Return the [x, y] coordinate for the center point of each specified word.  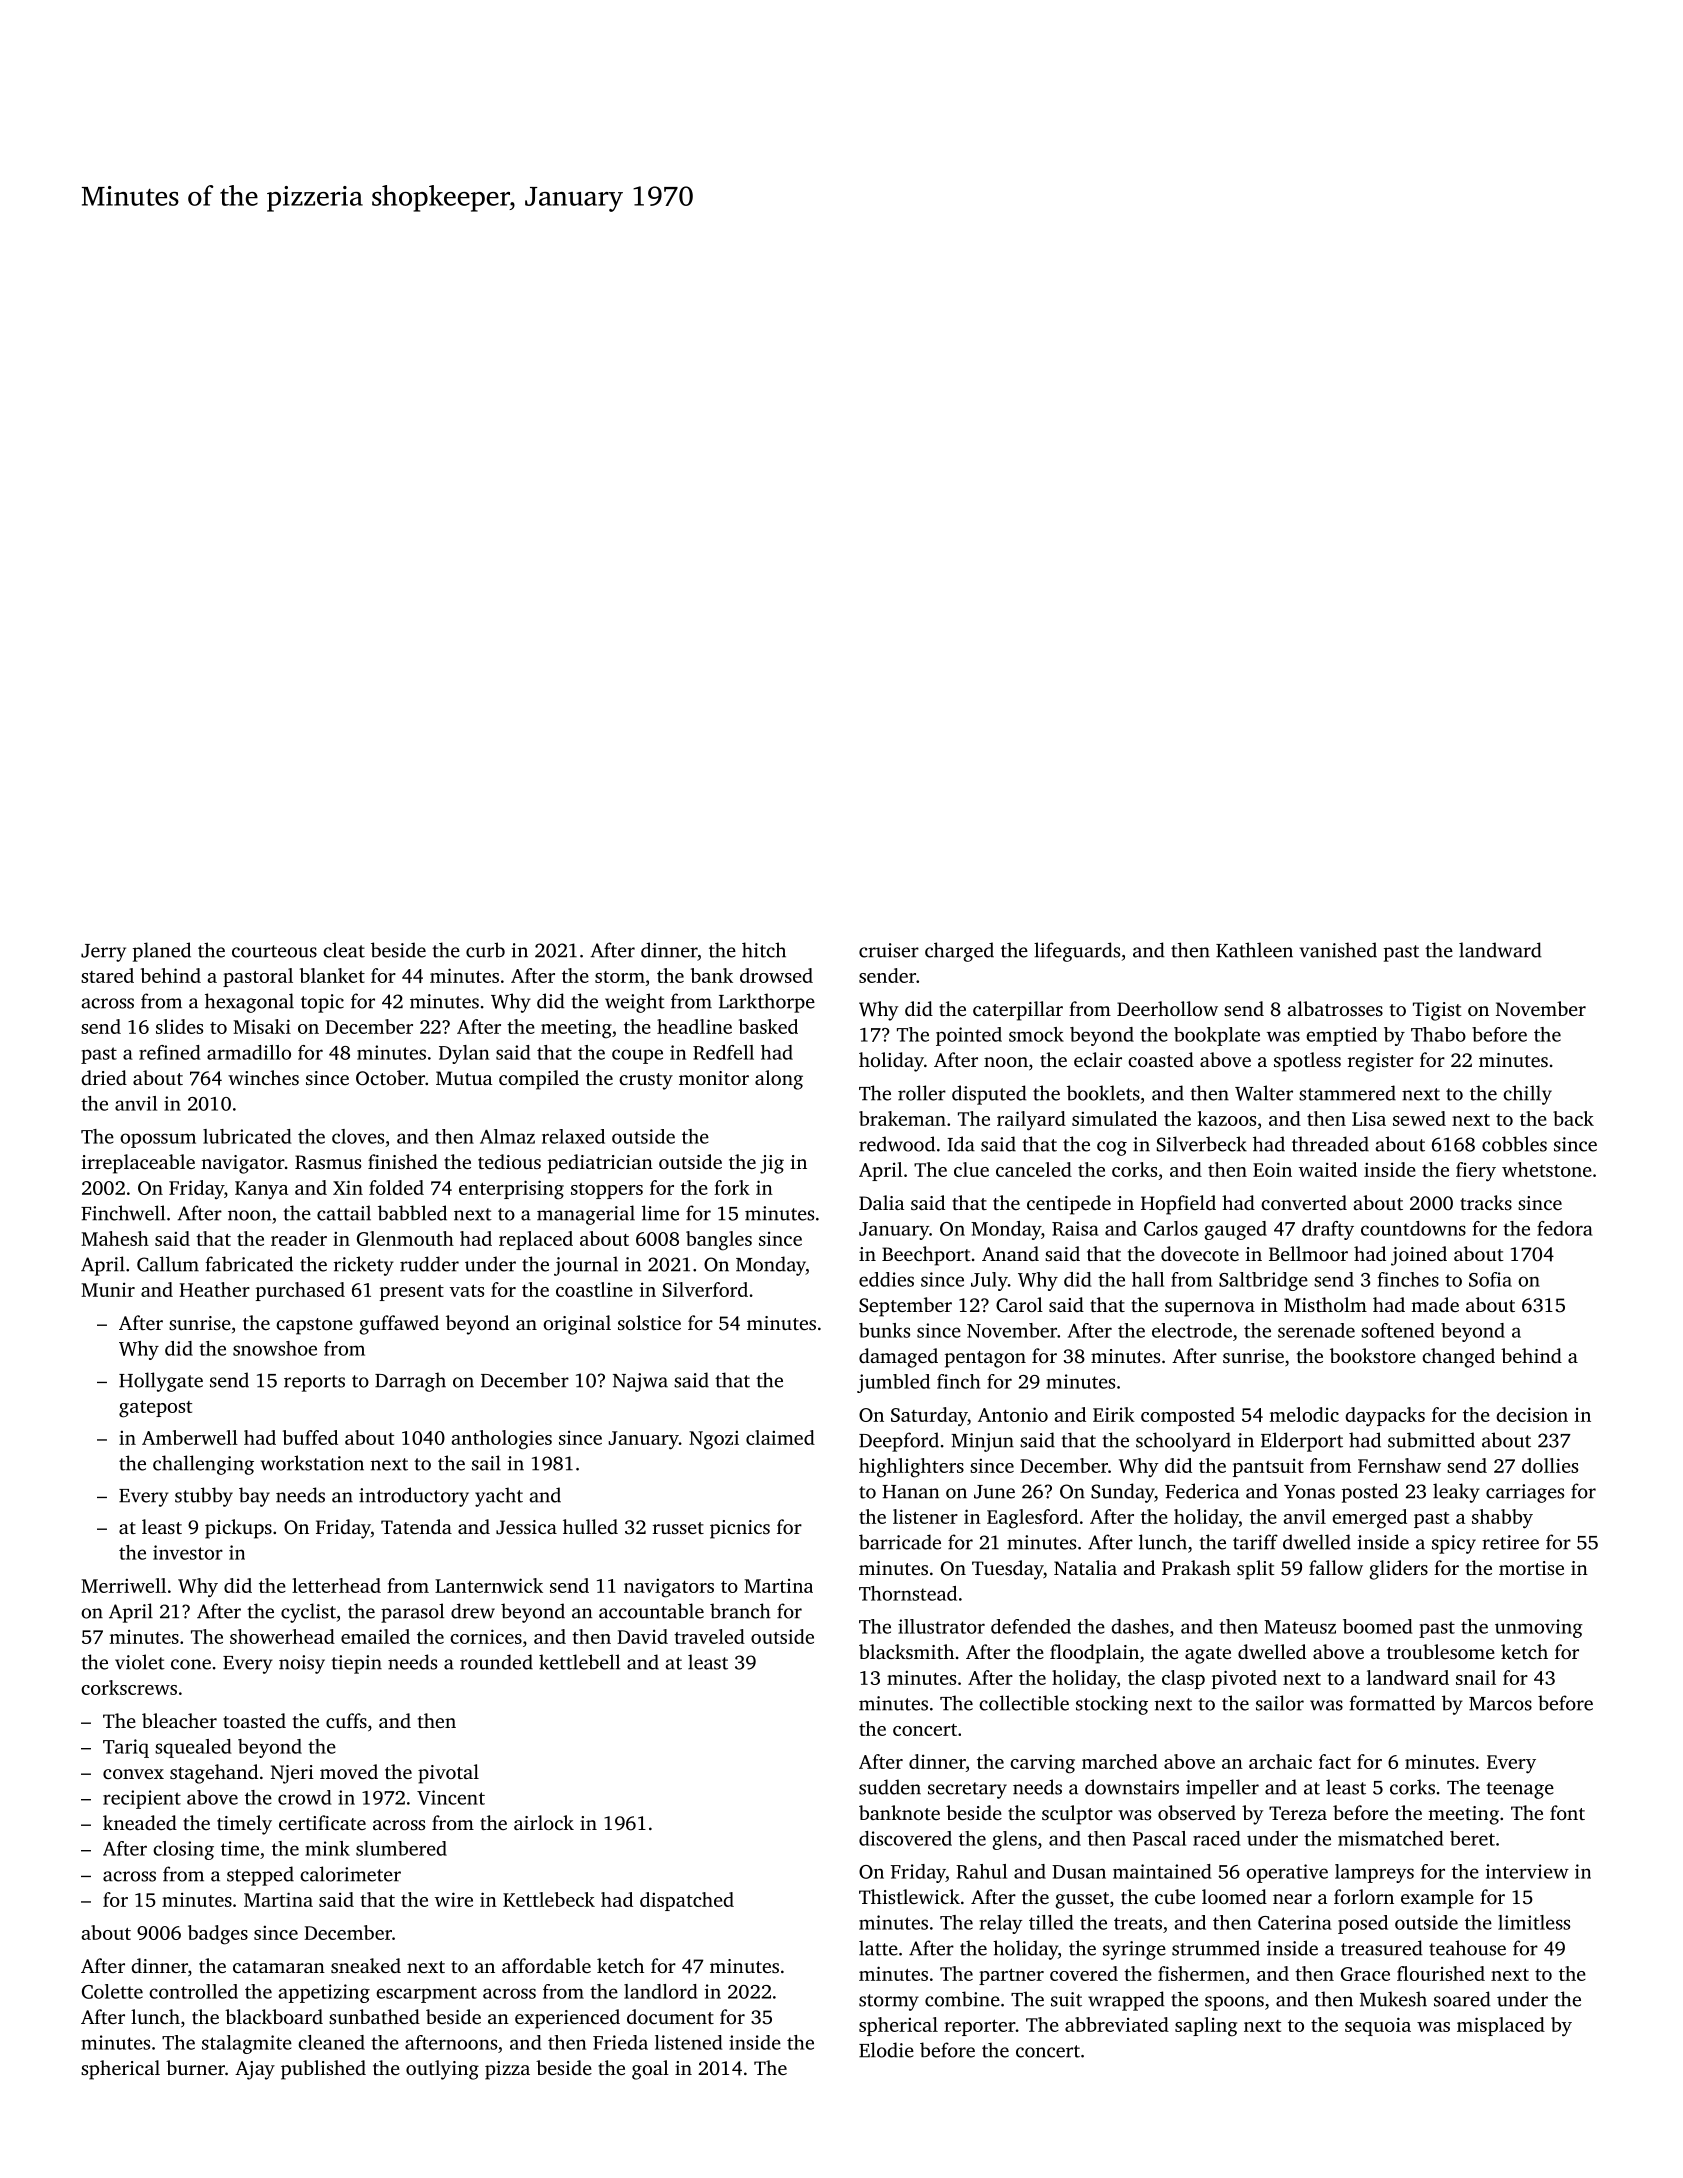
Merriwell [123, 1585]
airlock [544, 1822]
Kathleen [1254, 950]
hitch [764, 950]
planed [162, 952]
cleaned [331, 2042]
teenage [1520, 1790]
